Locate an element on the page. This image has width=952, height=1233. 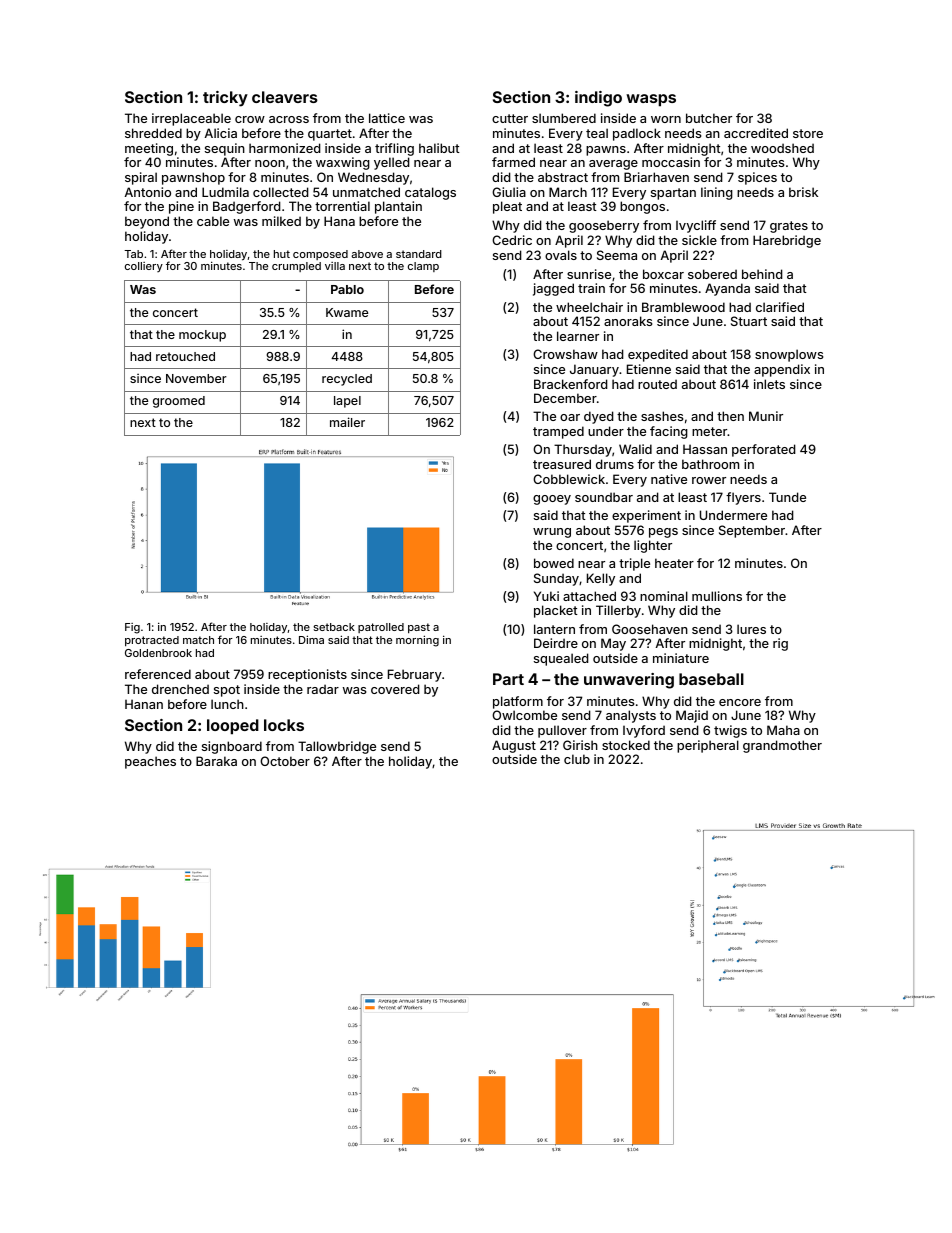
tricky is located at coordinates (225, 99).
